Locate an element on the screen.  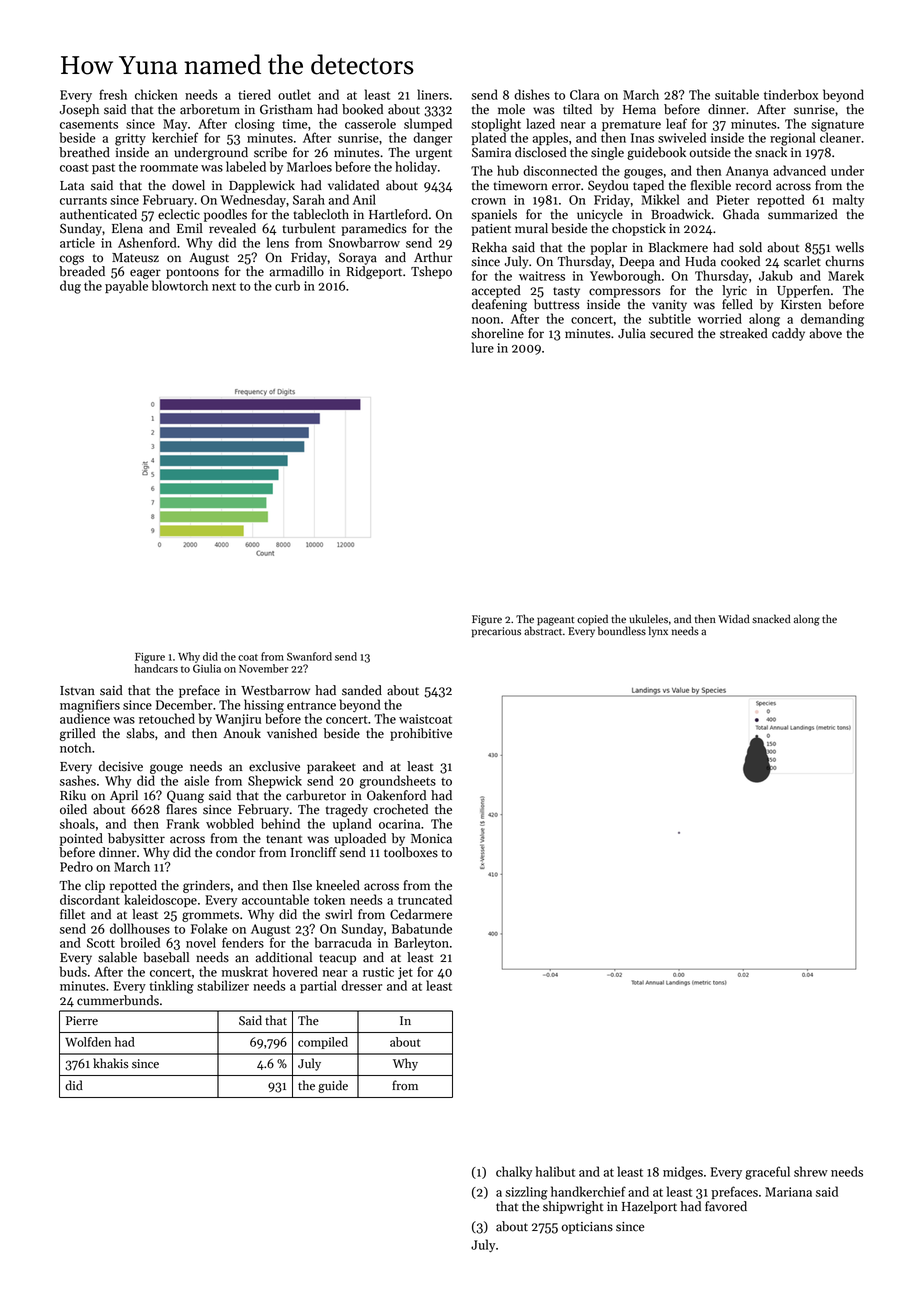
sanded is located at coordinates (362, 690).
